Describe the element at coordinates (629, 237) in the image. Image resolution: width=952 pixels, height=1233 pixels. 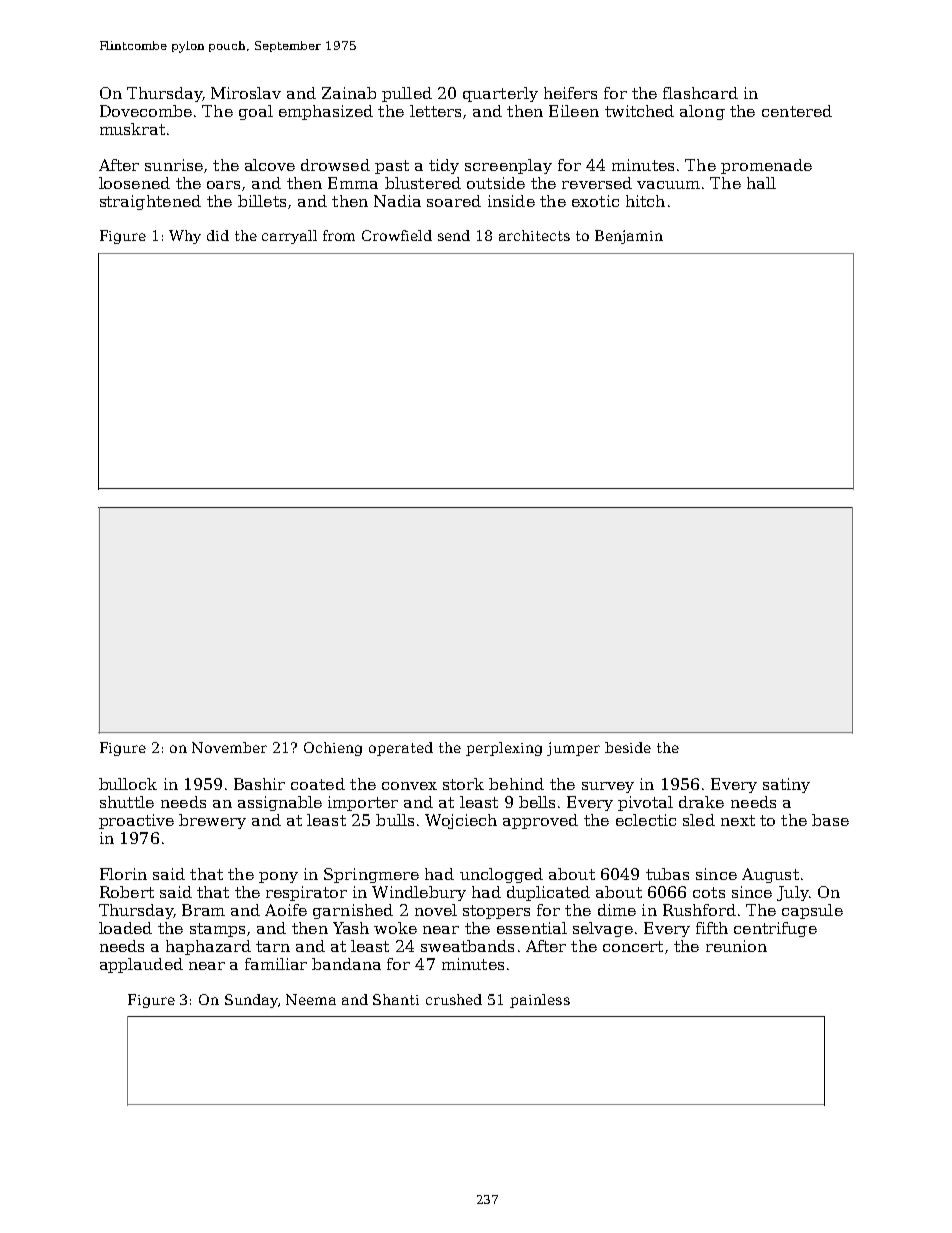
I see `Benjamin` at that location.
